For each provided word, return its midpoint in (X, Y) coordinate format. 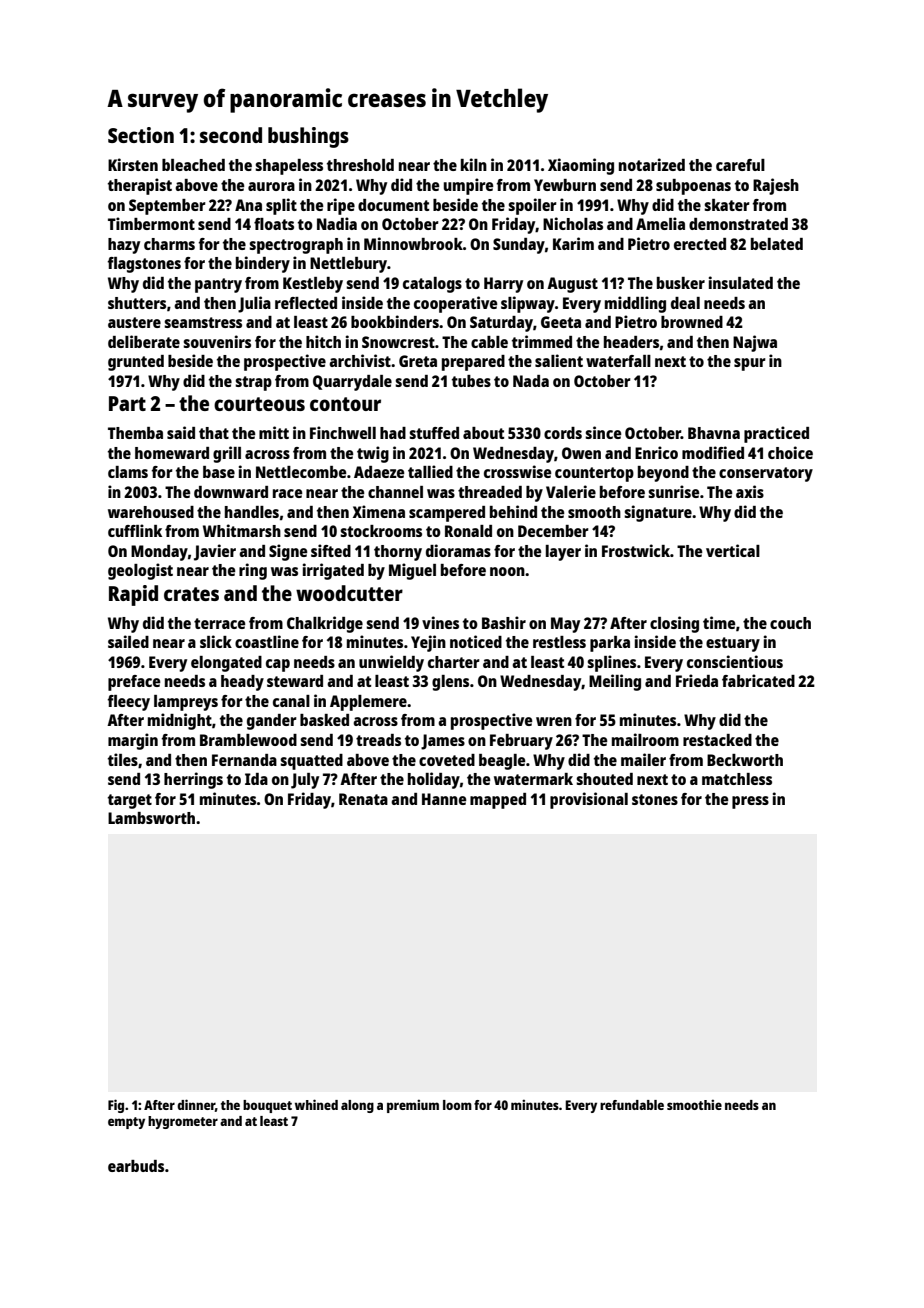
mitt (274, 432)
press (750, 802)
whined (316, 1104)
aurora (271, 186)
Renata (363, 799)
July (305, 781)
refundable (632, 1105)
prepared (473, 363)
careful (740, 165)
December (553, 531)
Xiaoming (581, 166)
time (719, 622)
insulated (741, 282)
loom (457, 1105)
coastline (267, 641)
